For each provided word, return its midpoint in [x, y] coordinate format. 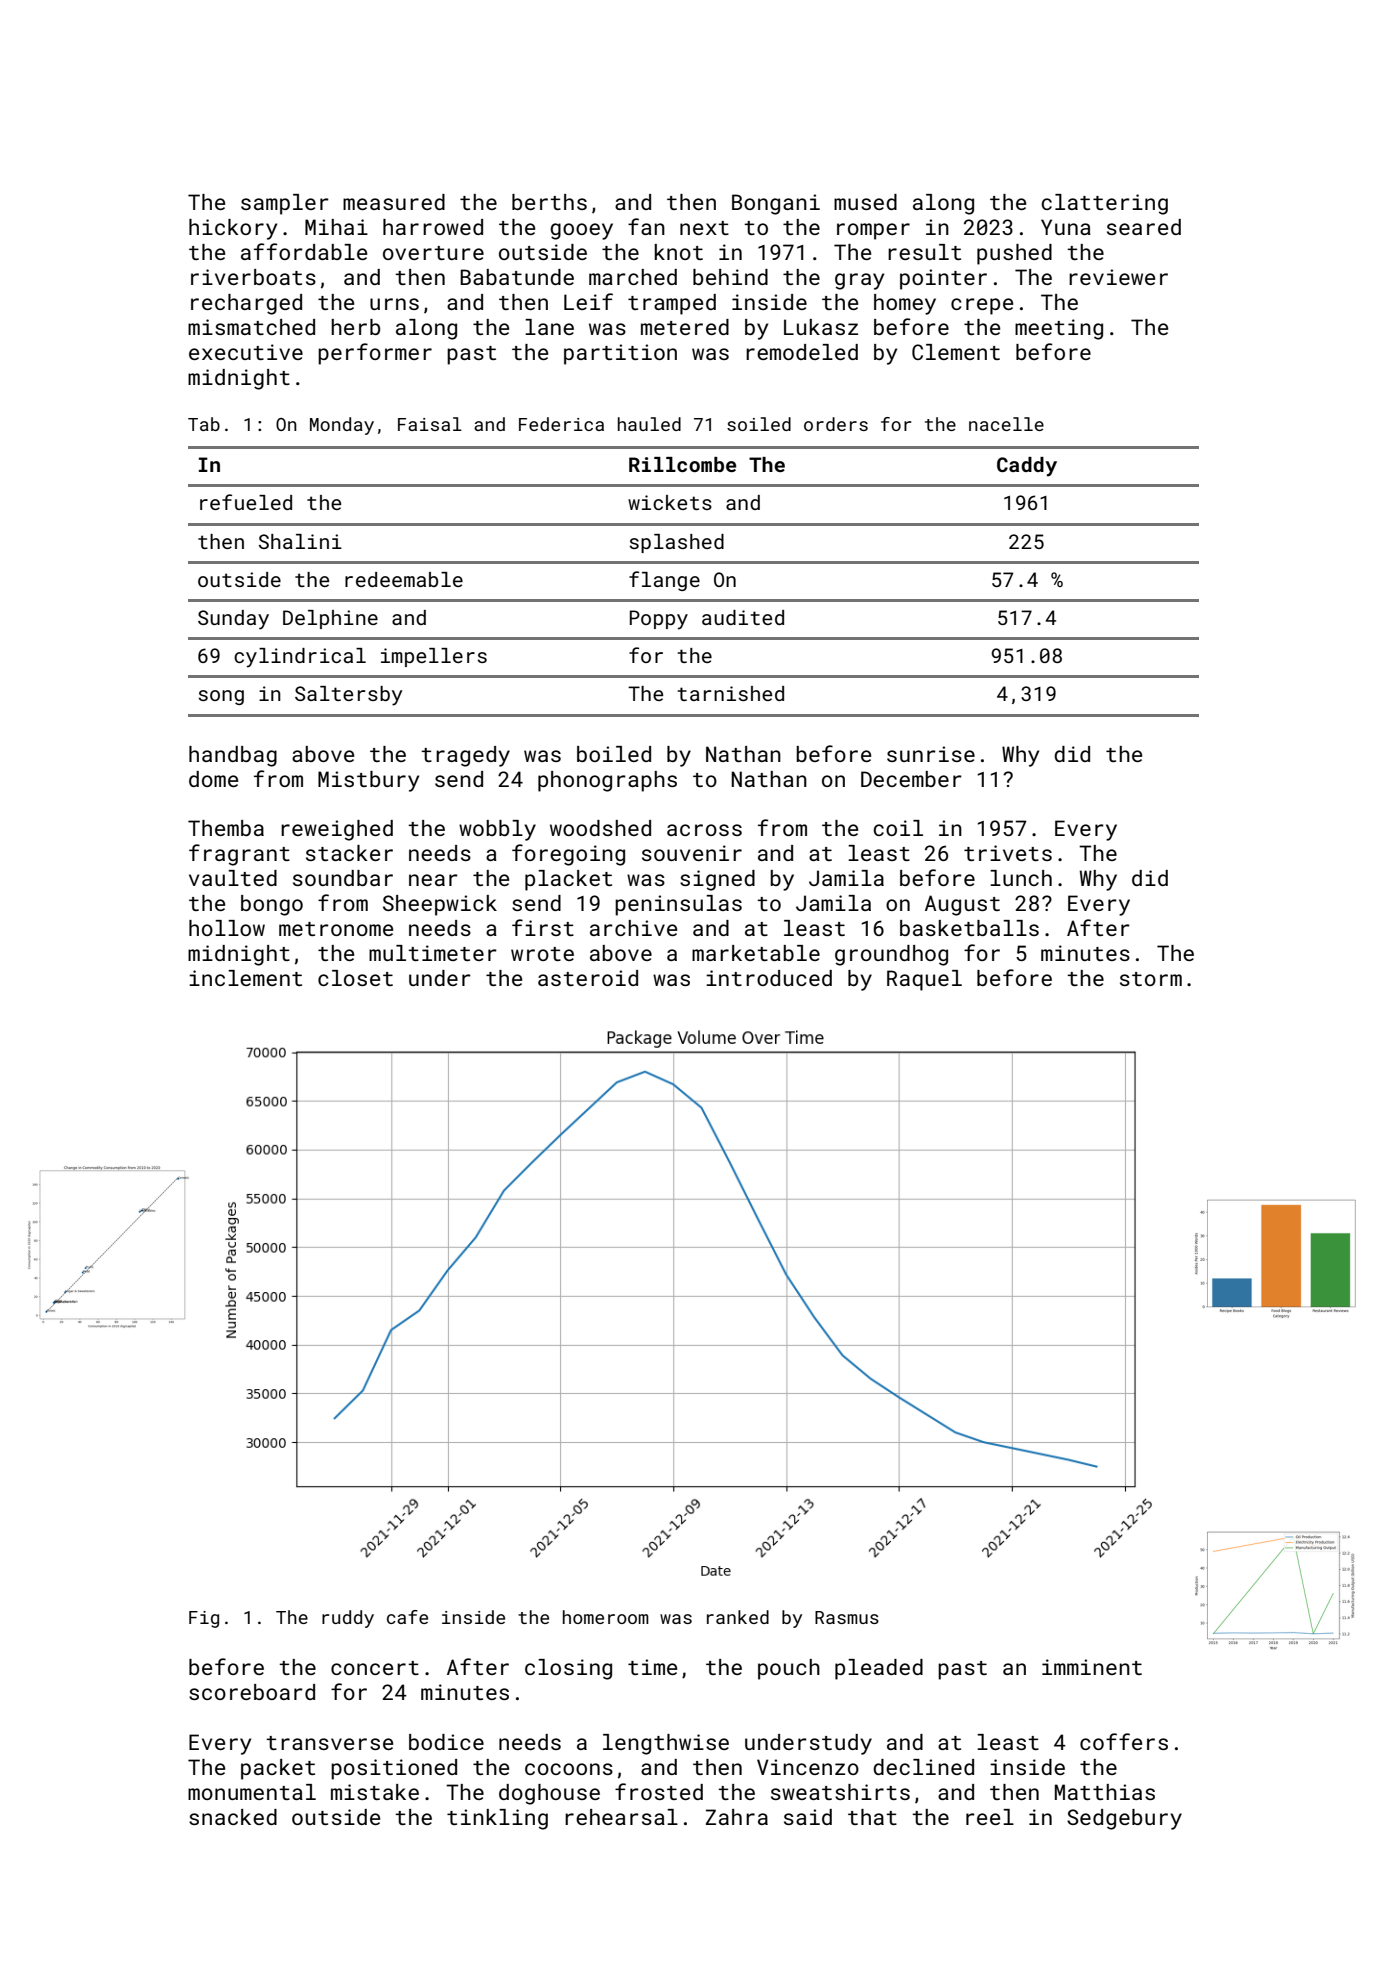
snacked [233, 1817]
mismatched [251, 327]
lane [549, 327]
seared [1144, 227]
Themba [226, 828]
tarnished [731, 693]
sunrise [931, 754]
